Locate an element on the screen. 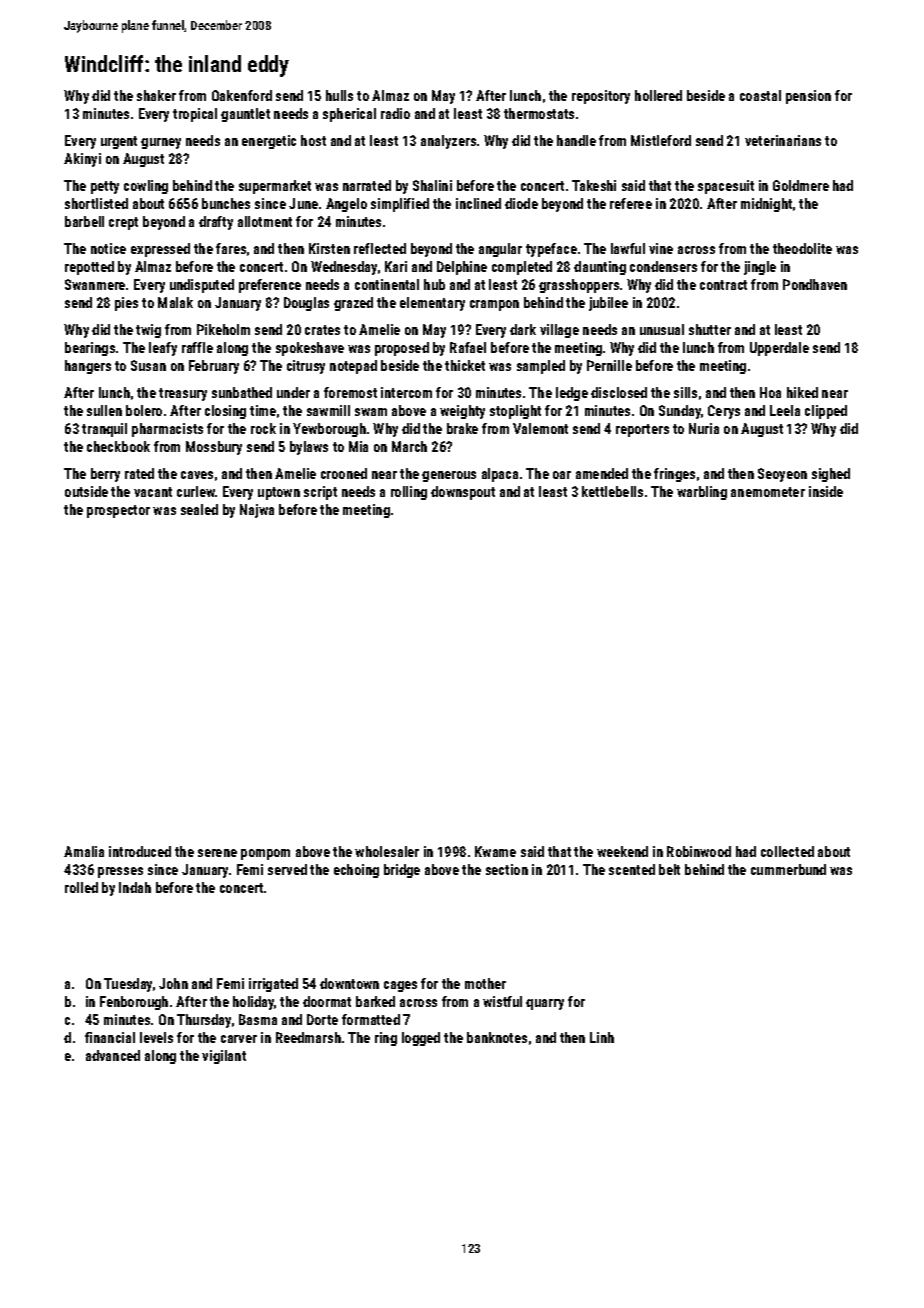 The width and height of the screenshot is (924, 1308). prospector is located at coordinates (118, 511).
